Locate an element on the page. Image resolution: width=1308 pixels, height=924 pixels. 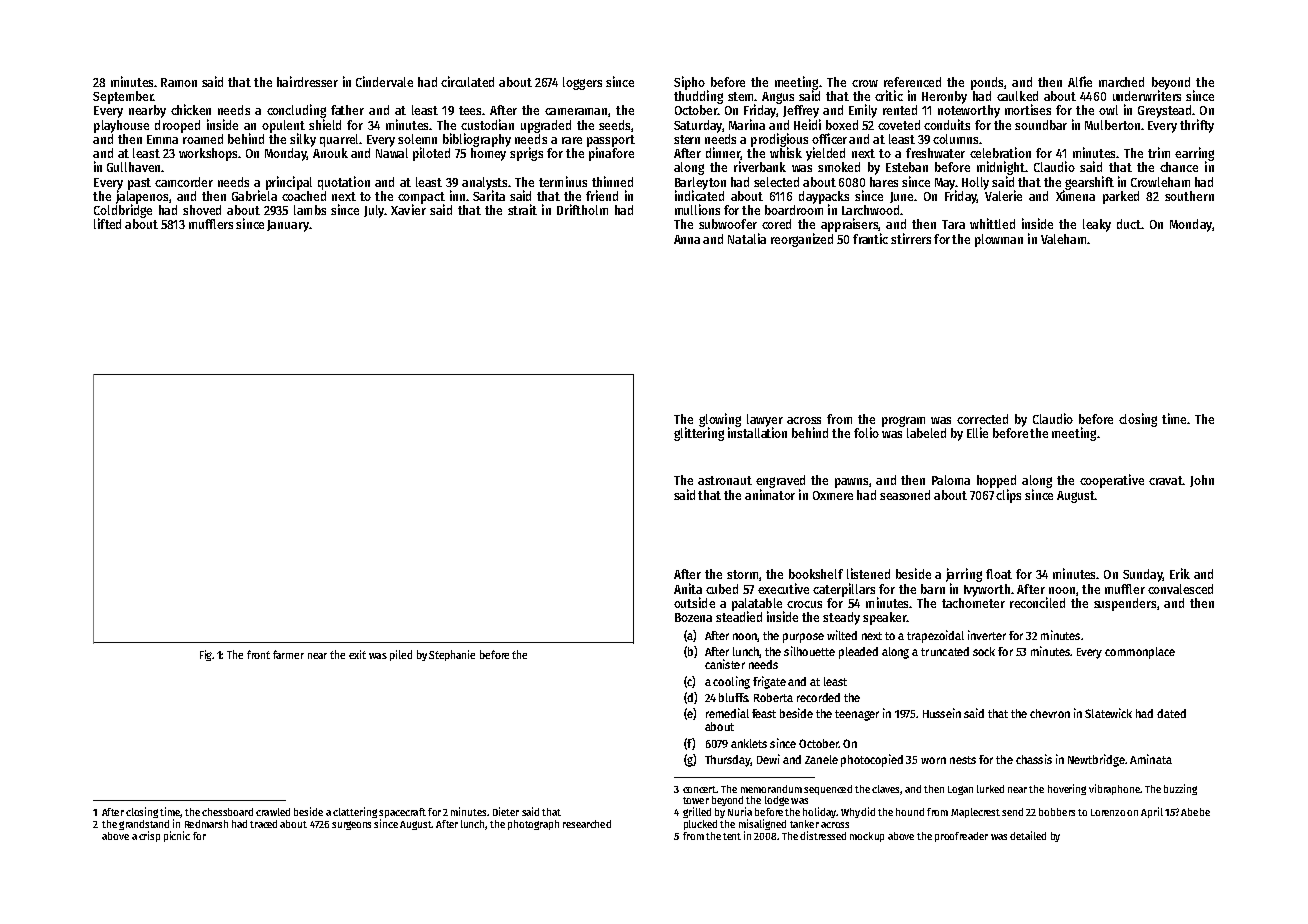
Ramon is located at coordinates (179, 82).
